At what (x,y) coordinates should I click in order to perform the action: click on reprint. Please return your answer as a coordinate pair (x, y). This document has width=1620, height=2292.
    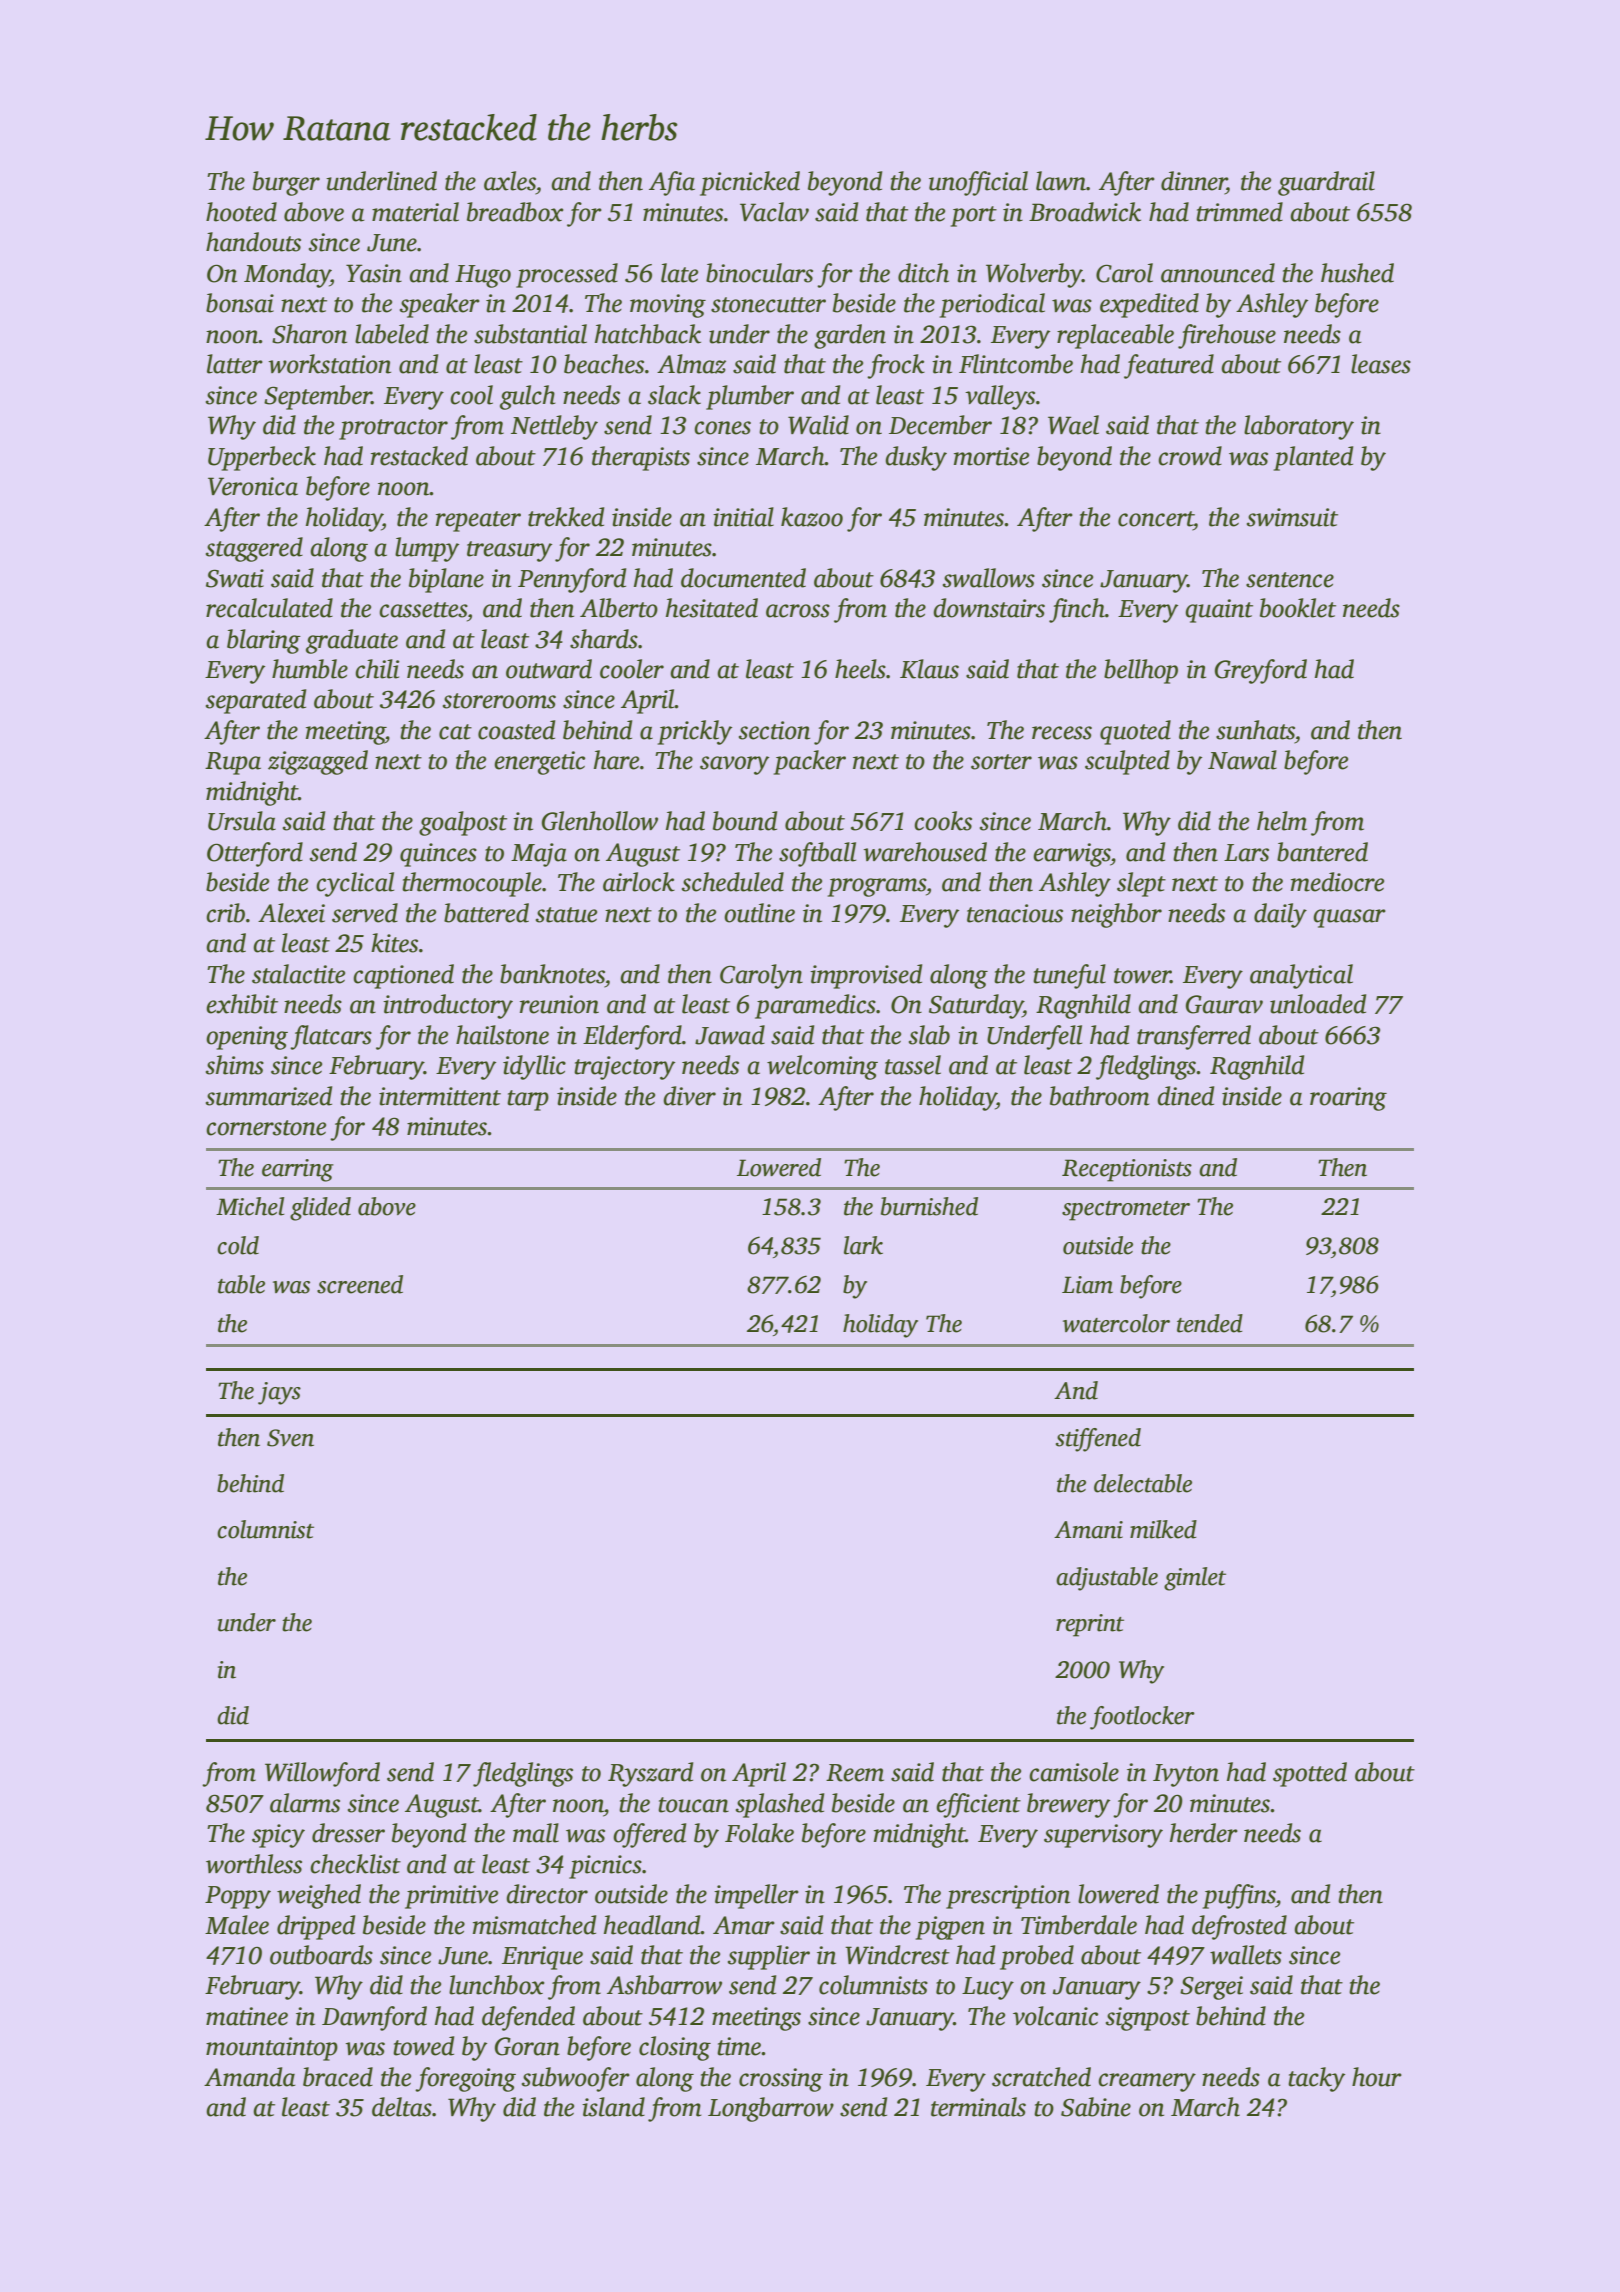
    Looking at the image, I should click on (1090, 1625).
